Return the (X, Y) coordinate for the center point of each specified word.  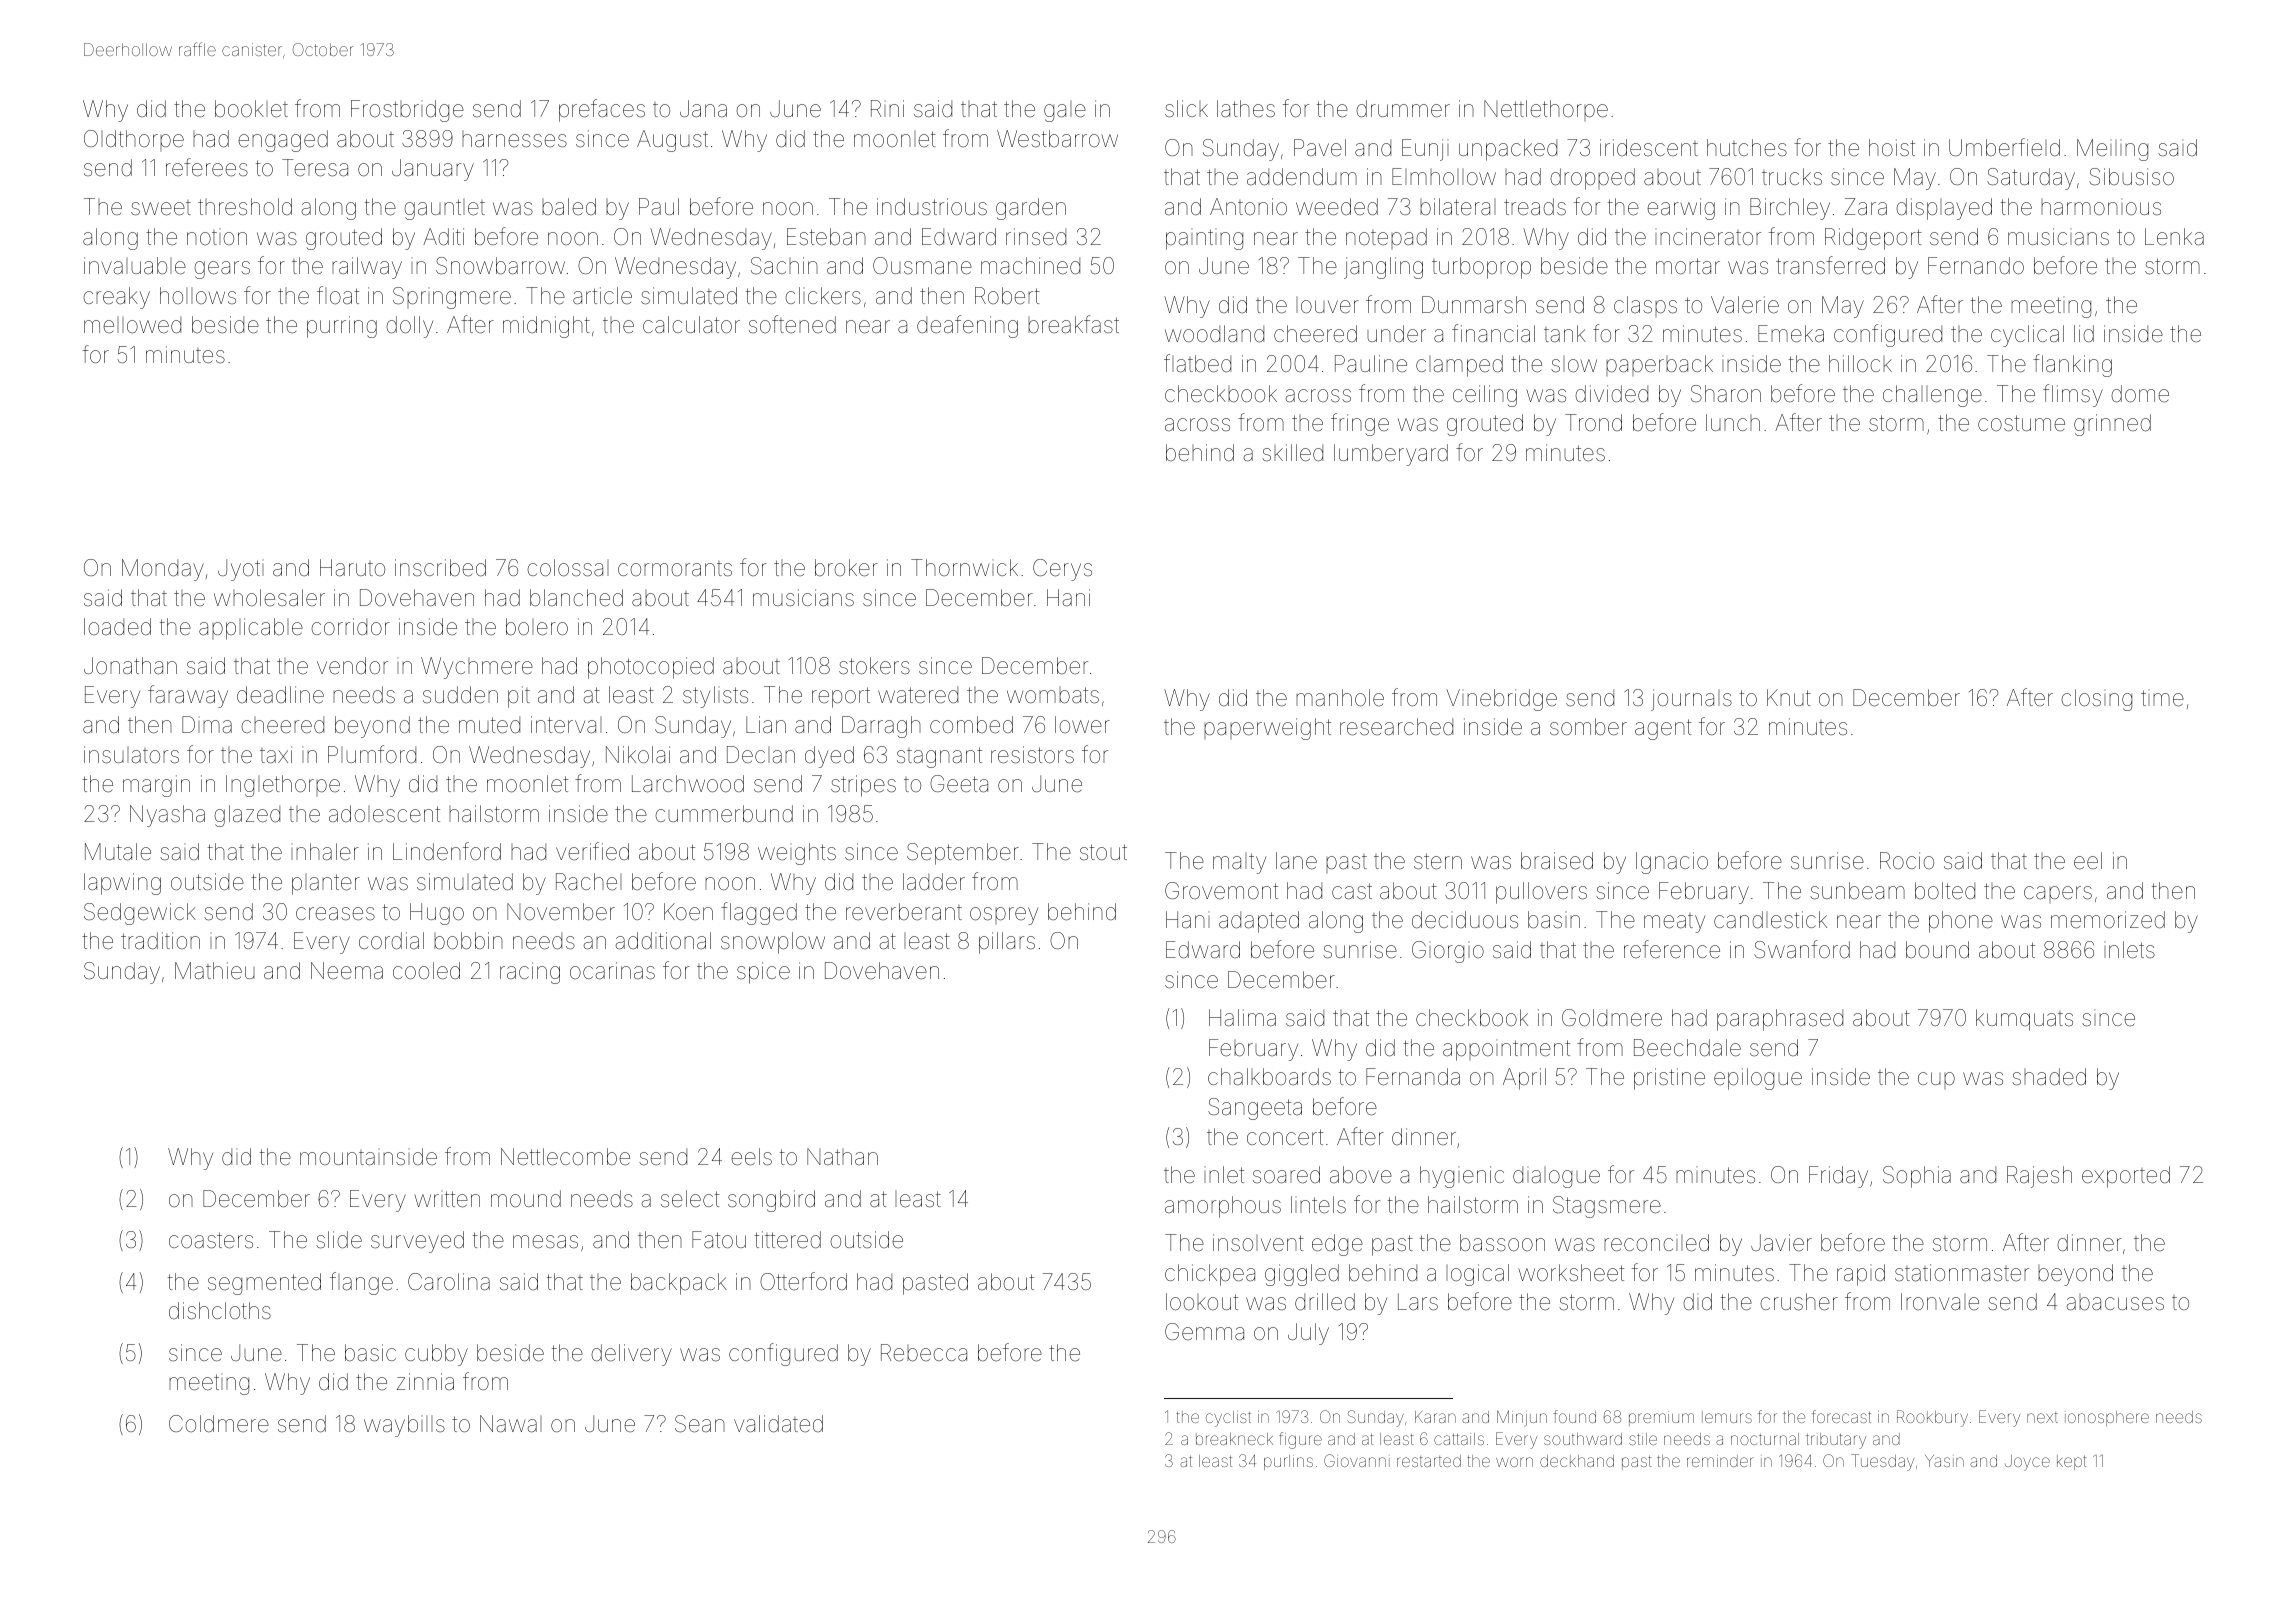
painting (1204, 239)
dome (2140, 394)
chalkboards (1269, 1077)
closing (2096, 700)
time (2162, 698)
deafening (967, 326)
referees (207, 167)
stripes (863, 786)
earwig (1681, 209)
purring (342, 327)
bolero (537, 627)
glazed (247, 816)
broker (846, 568)
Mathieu (215, 971)
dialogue (1556, 1177)
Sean (700, 1424)
